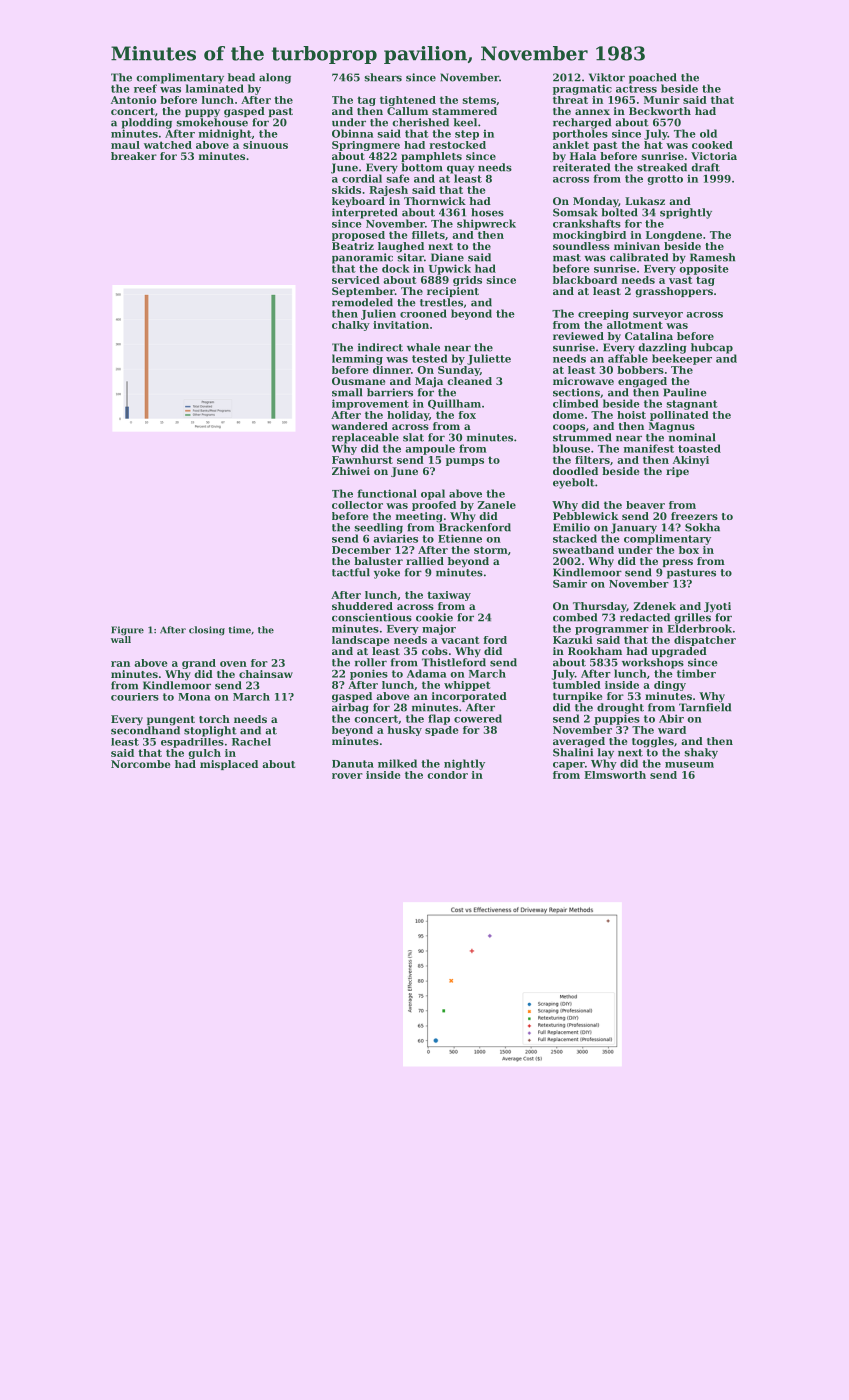 Image resolution: width=849 pixels, height=1400 pixels. Describe the element at coordinates (351, 471) in the document. I see `Zhiwei` at that location.
